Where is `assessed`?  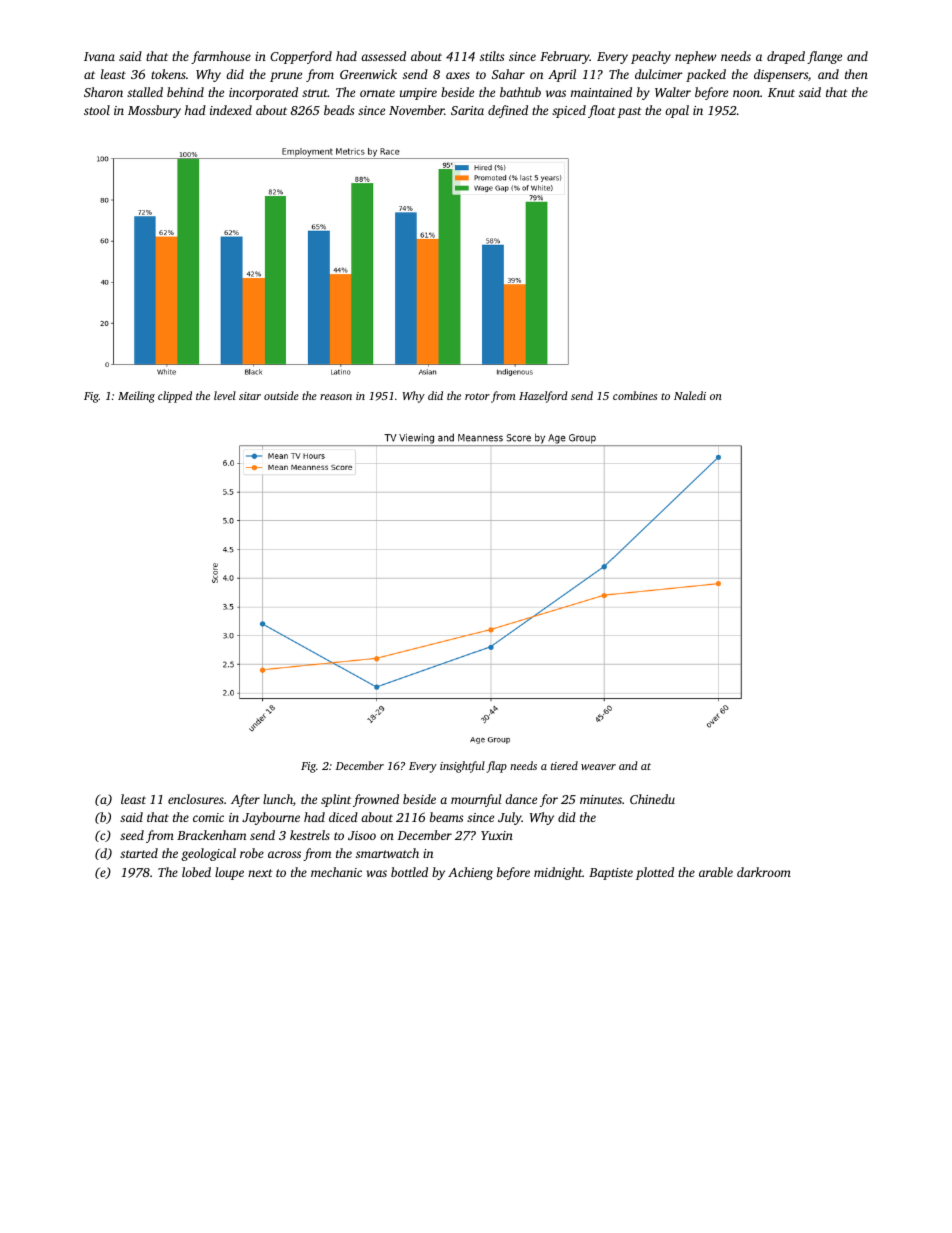
assessed is located at coordinates (383, 56).
